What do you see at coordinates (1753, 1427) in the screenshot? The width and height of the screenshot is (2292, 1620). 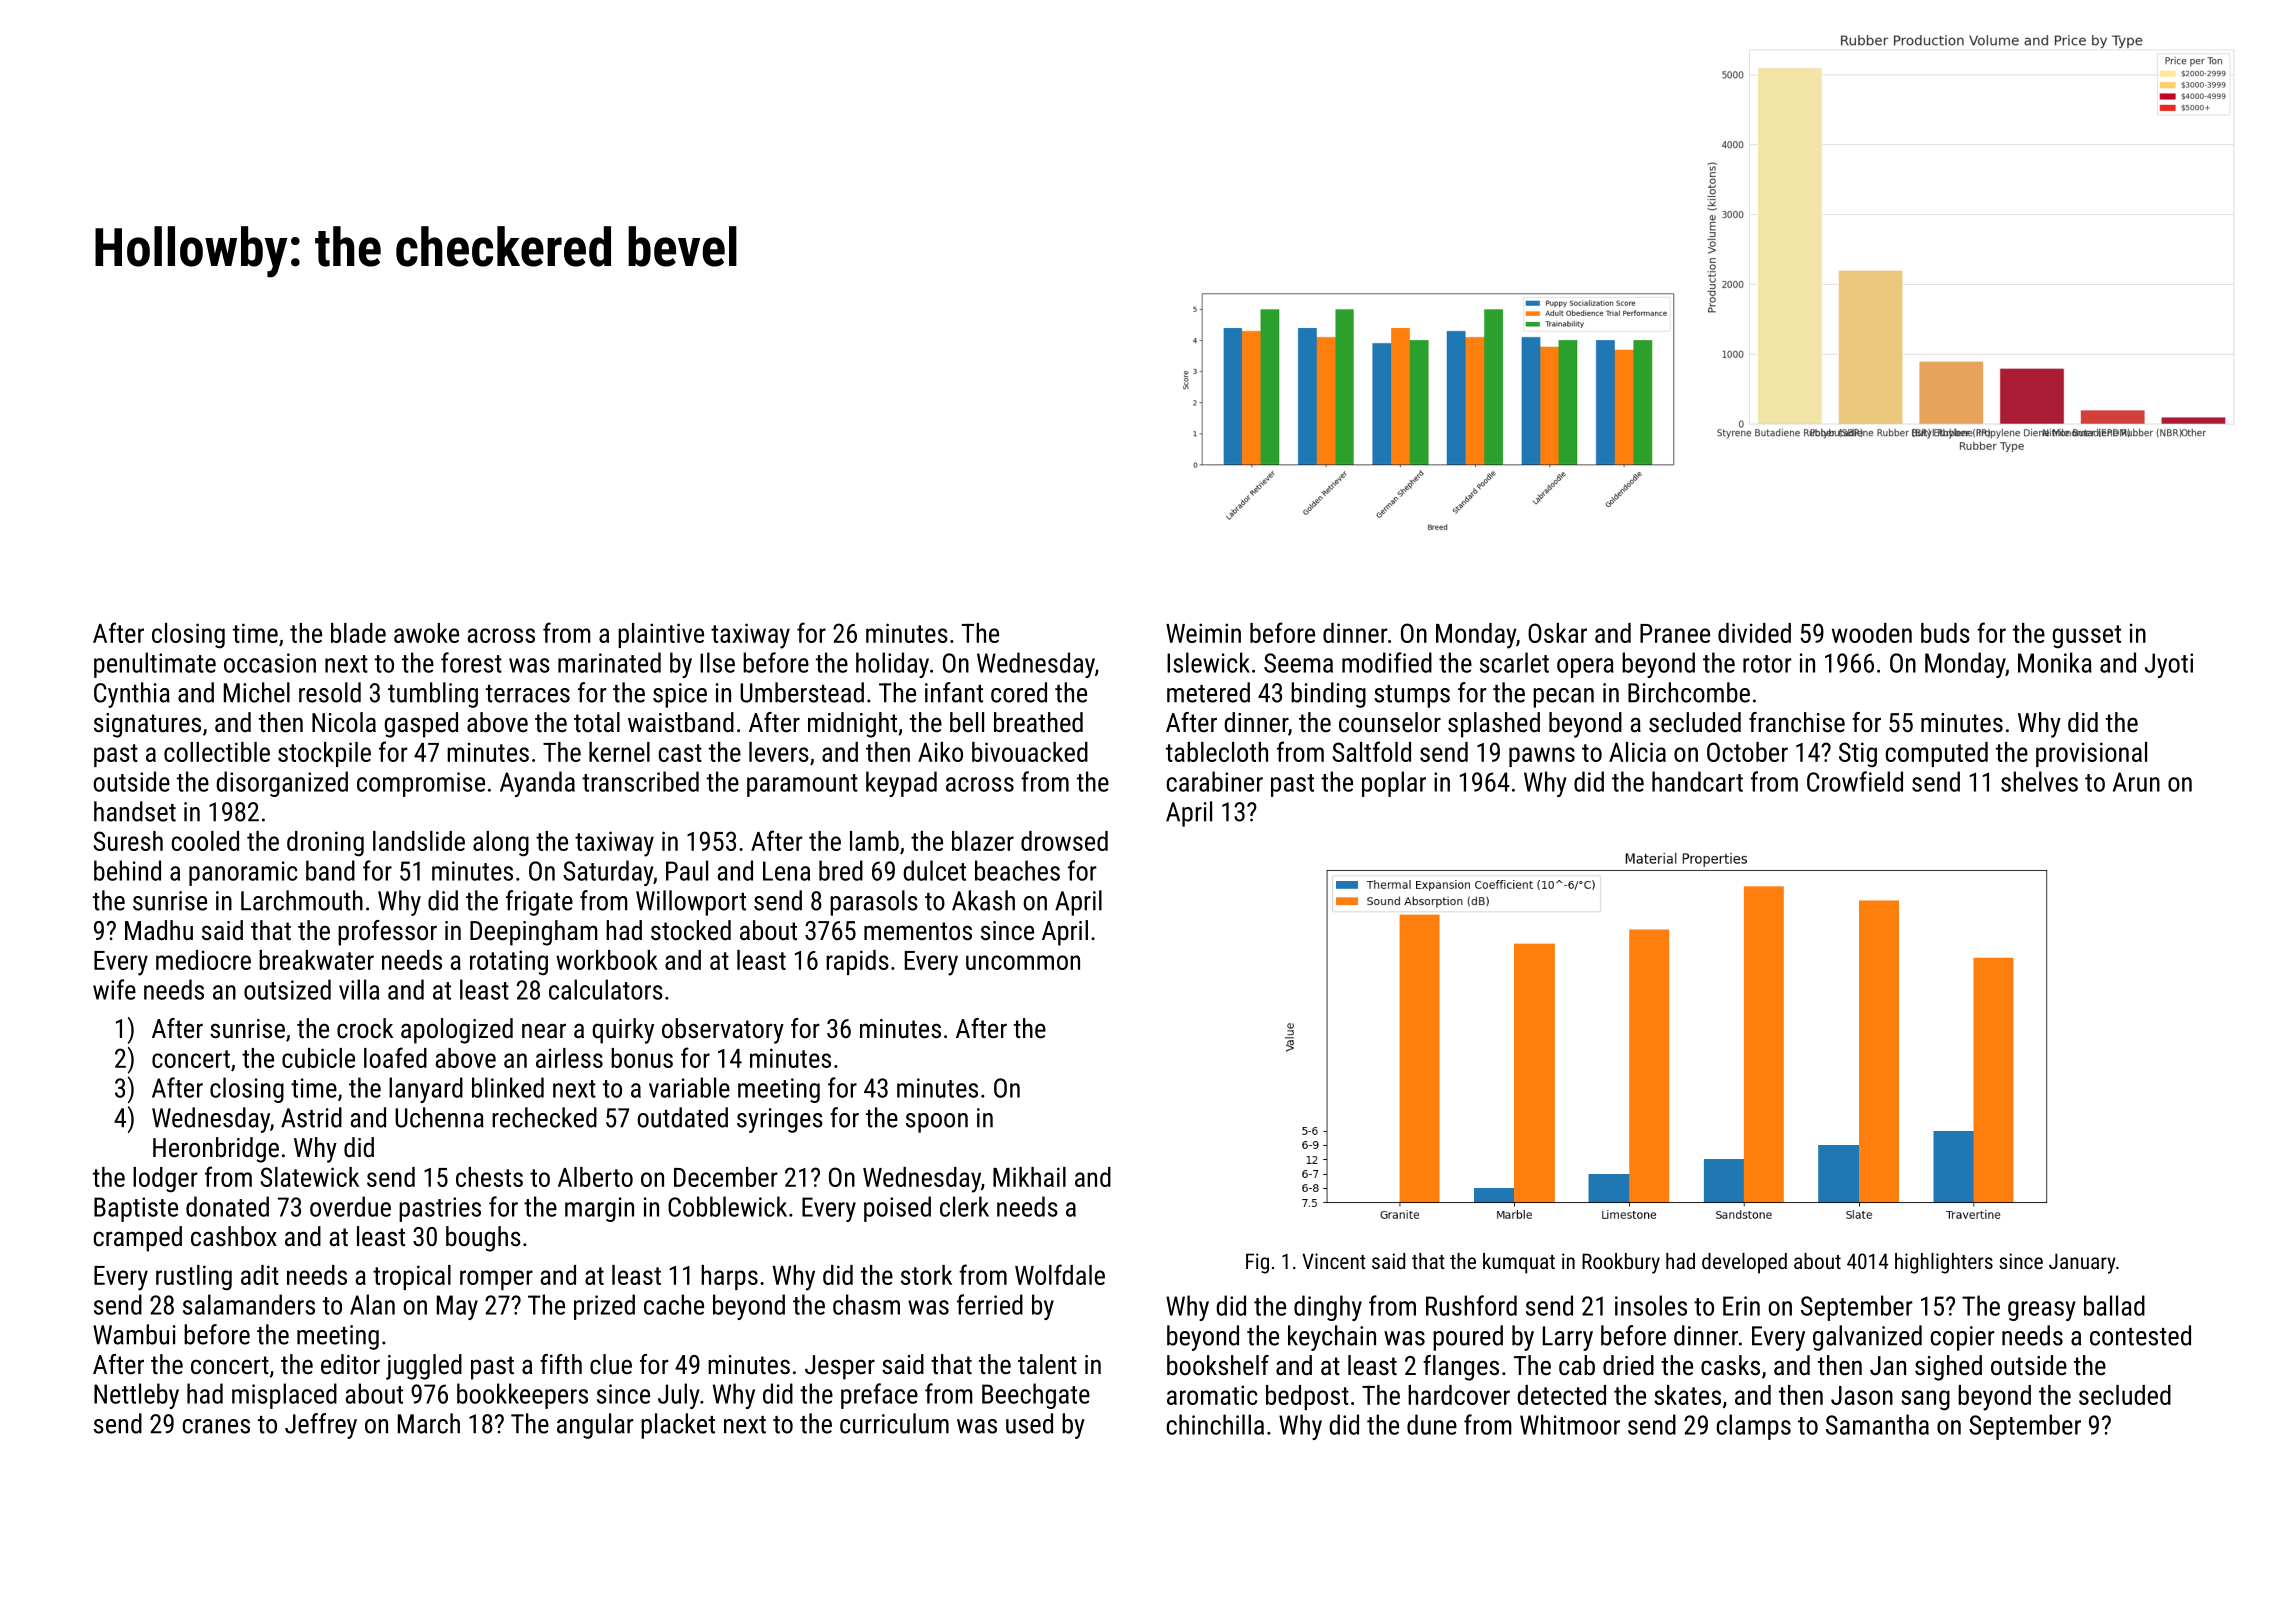 I see `clamps` at bounding box center [1753, 1427].
